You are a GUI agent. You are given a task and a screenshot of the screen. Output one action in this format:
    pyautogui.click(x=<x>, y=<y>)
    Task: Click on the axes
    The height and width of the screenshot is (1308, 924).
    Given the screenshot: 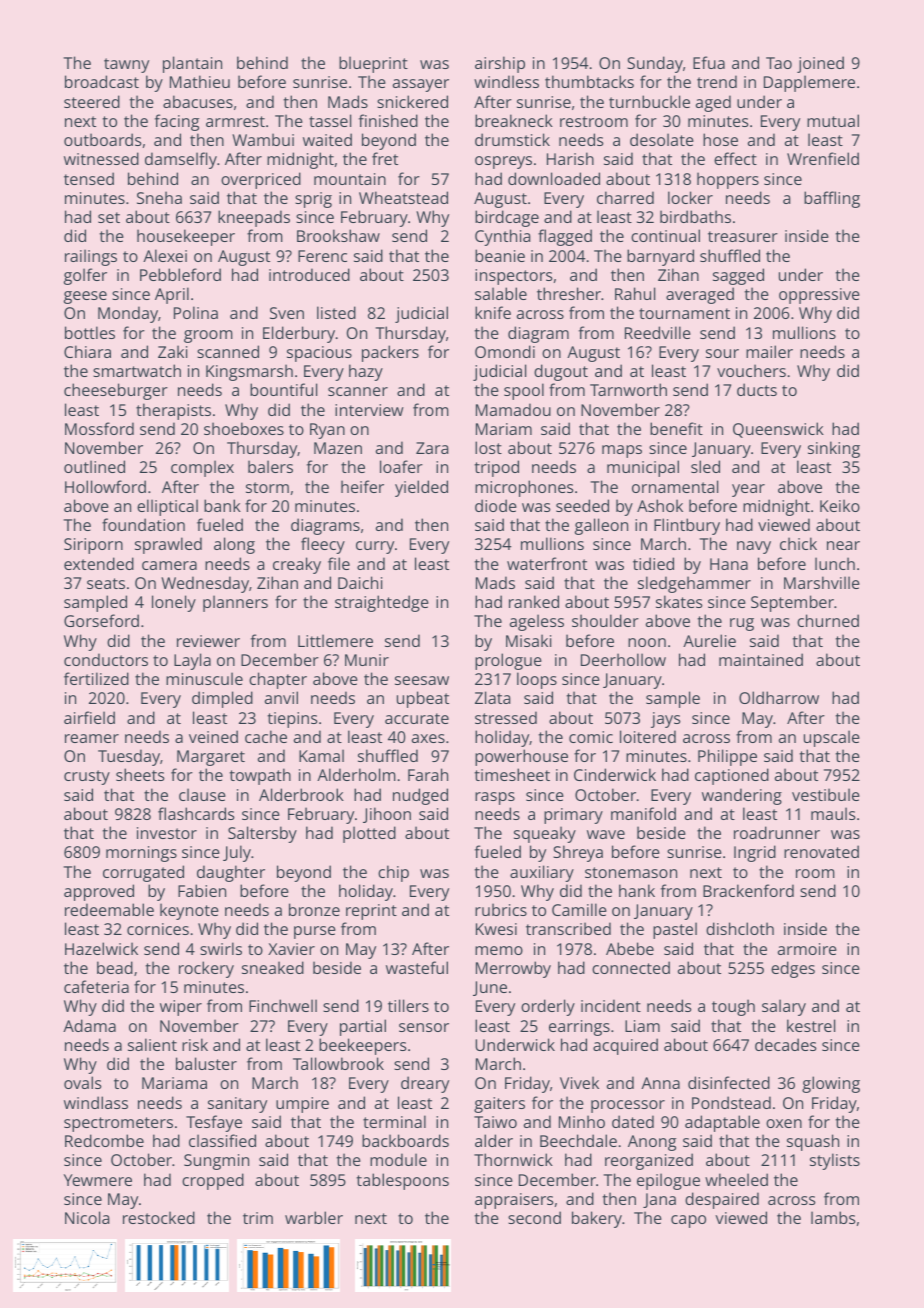 What is the action you would take?
    pyautogui.click(x=428, y=738)
